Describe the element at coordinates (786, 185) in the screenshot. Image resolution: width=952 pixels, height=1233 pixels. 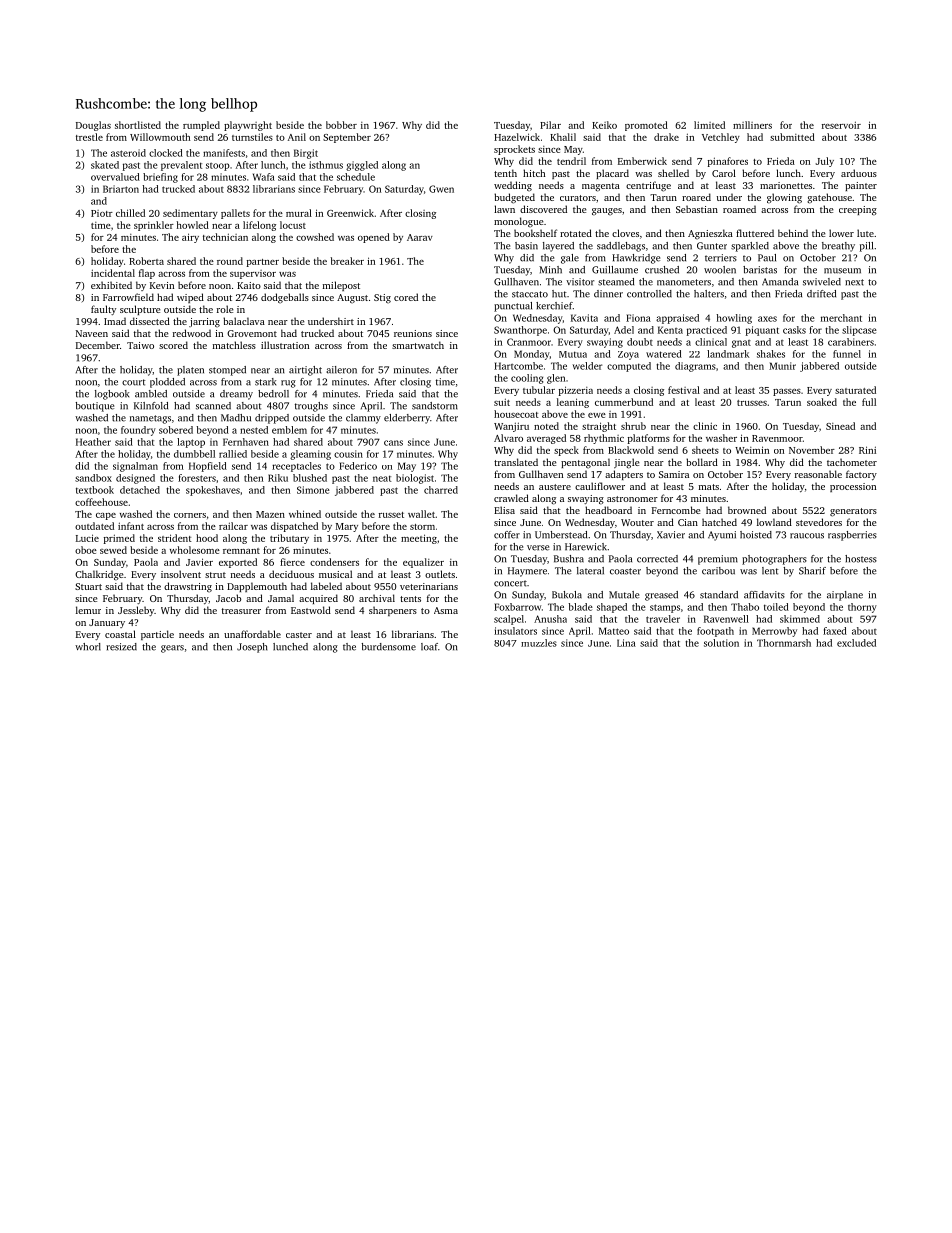
I see `marionettes` at that location.
